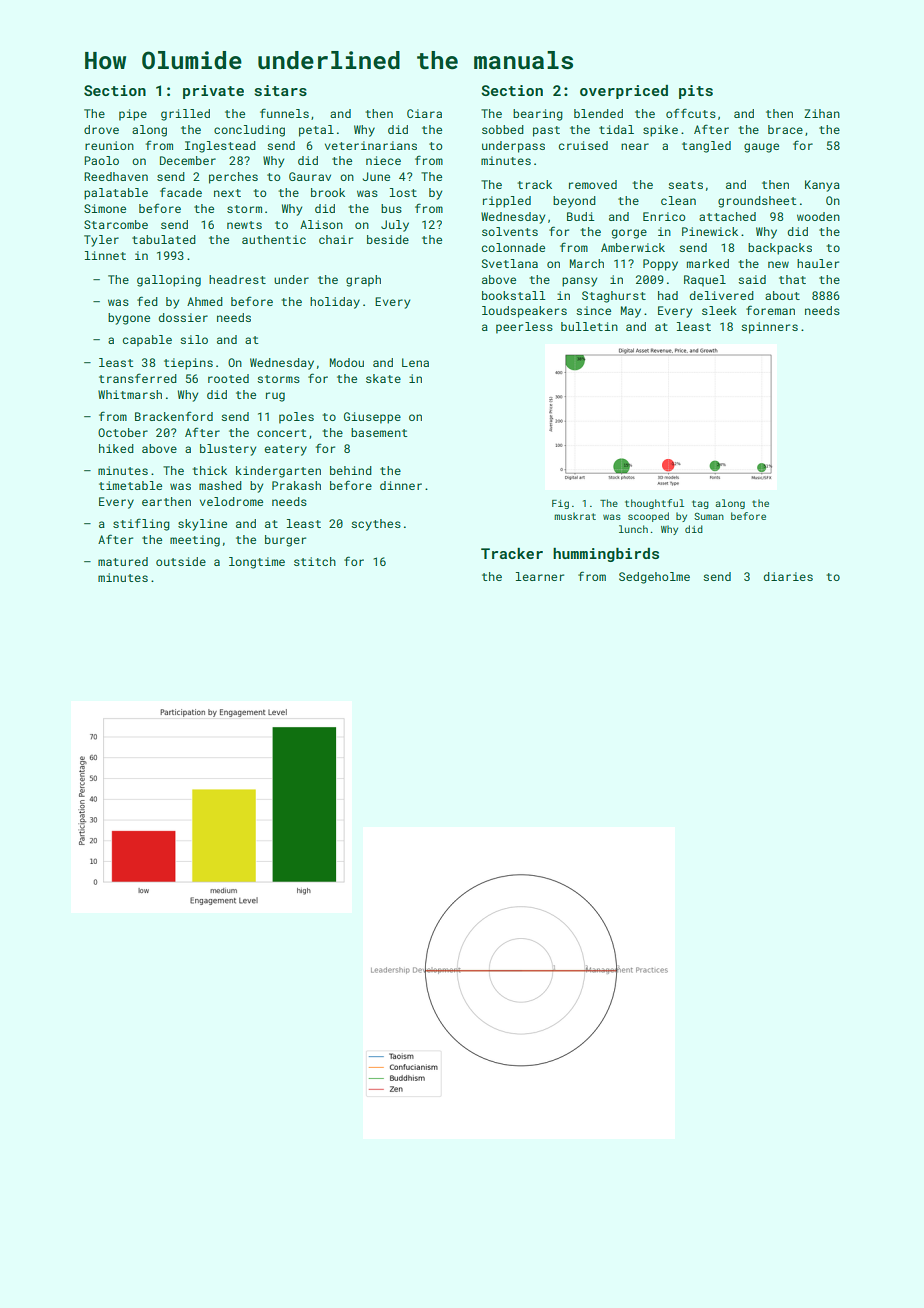 This screenshot has width=924, height=1308. Describe the element at coordinates (109, 145) in the screenshot. I see `reunion` at that location.
